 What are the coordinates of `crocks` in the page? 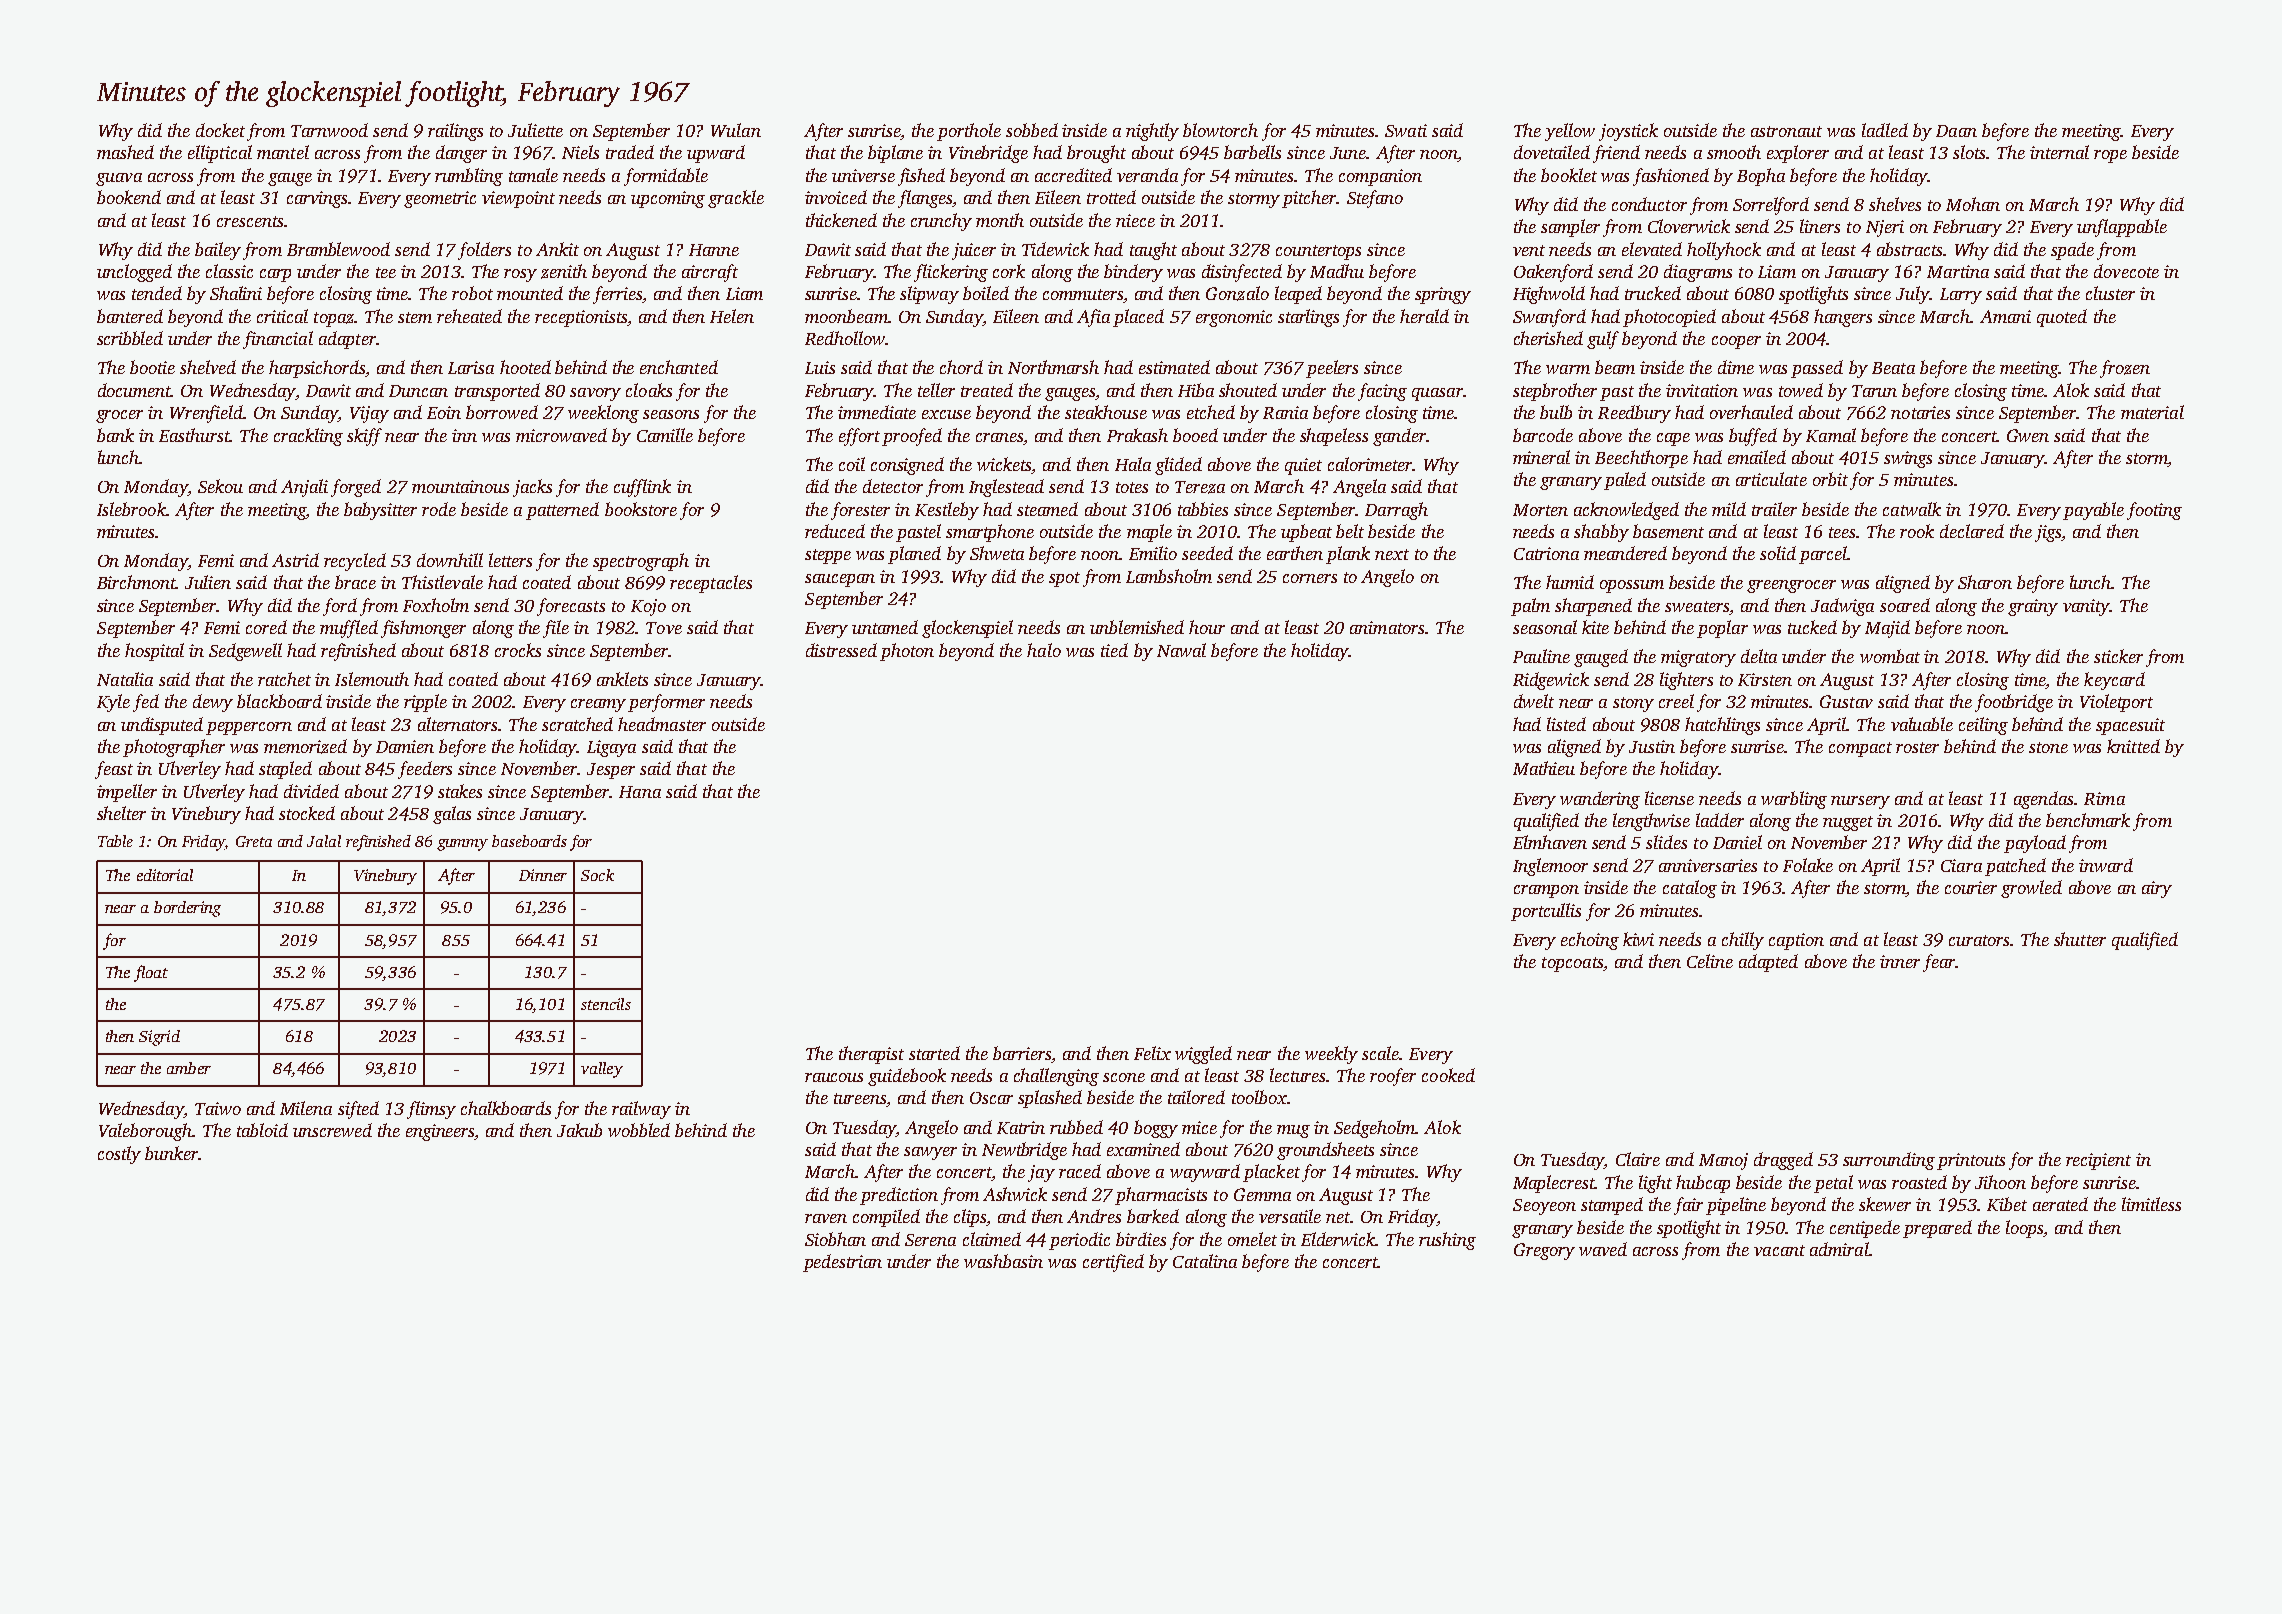 It's located at (518, 650).
